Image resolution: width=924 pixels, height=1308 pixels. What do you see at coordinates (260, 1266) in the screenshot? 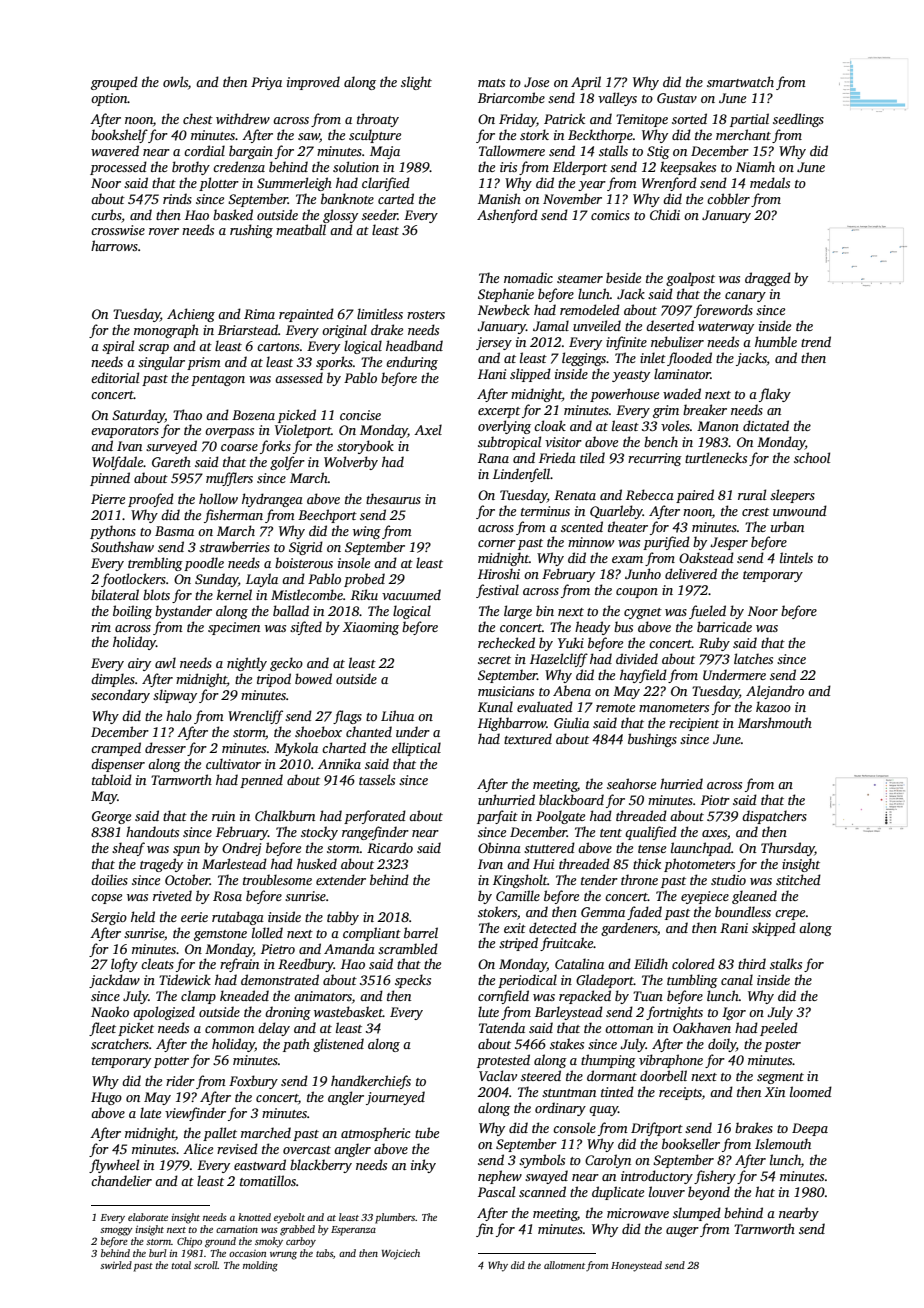
I see `molding` at bounding box center [260, 1266].
